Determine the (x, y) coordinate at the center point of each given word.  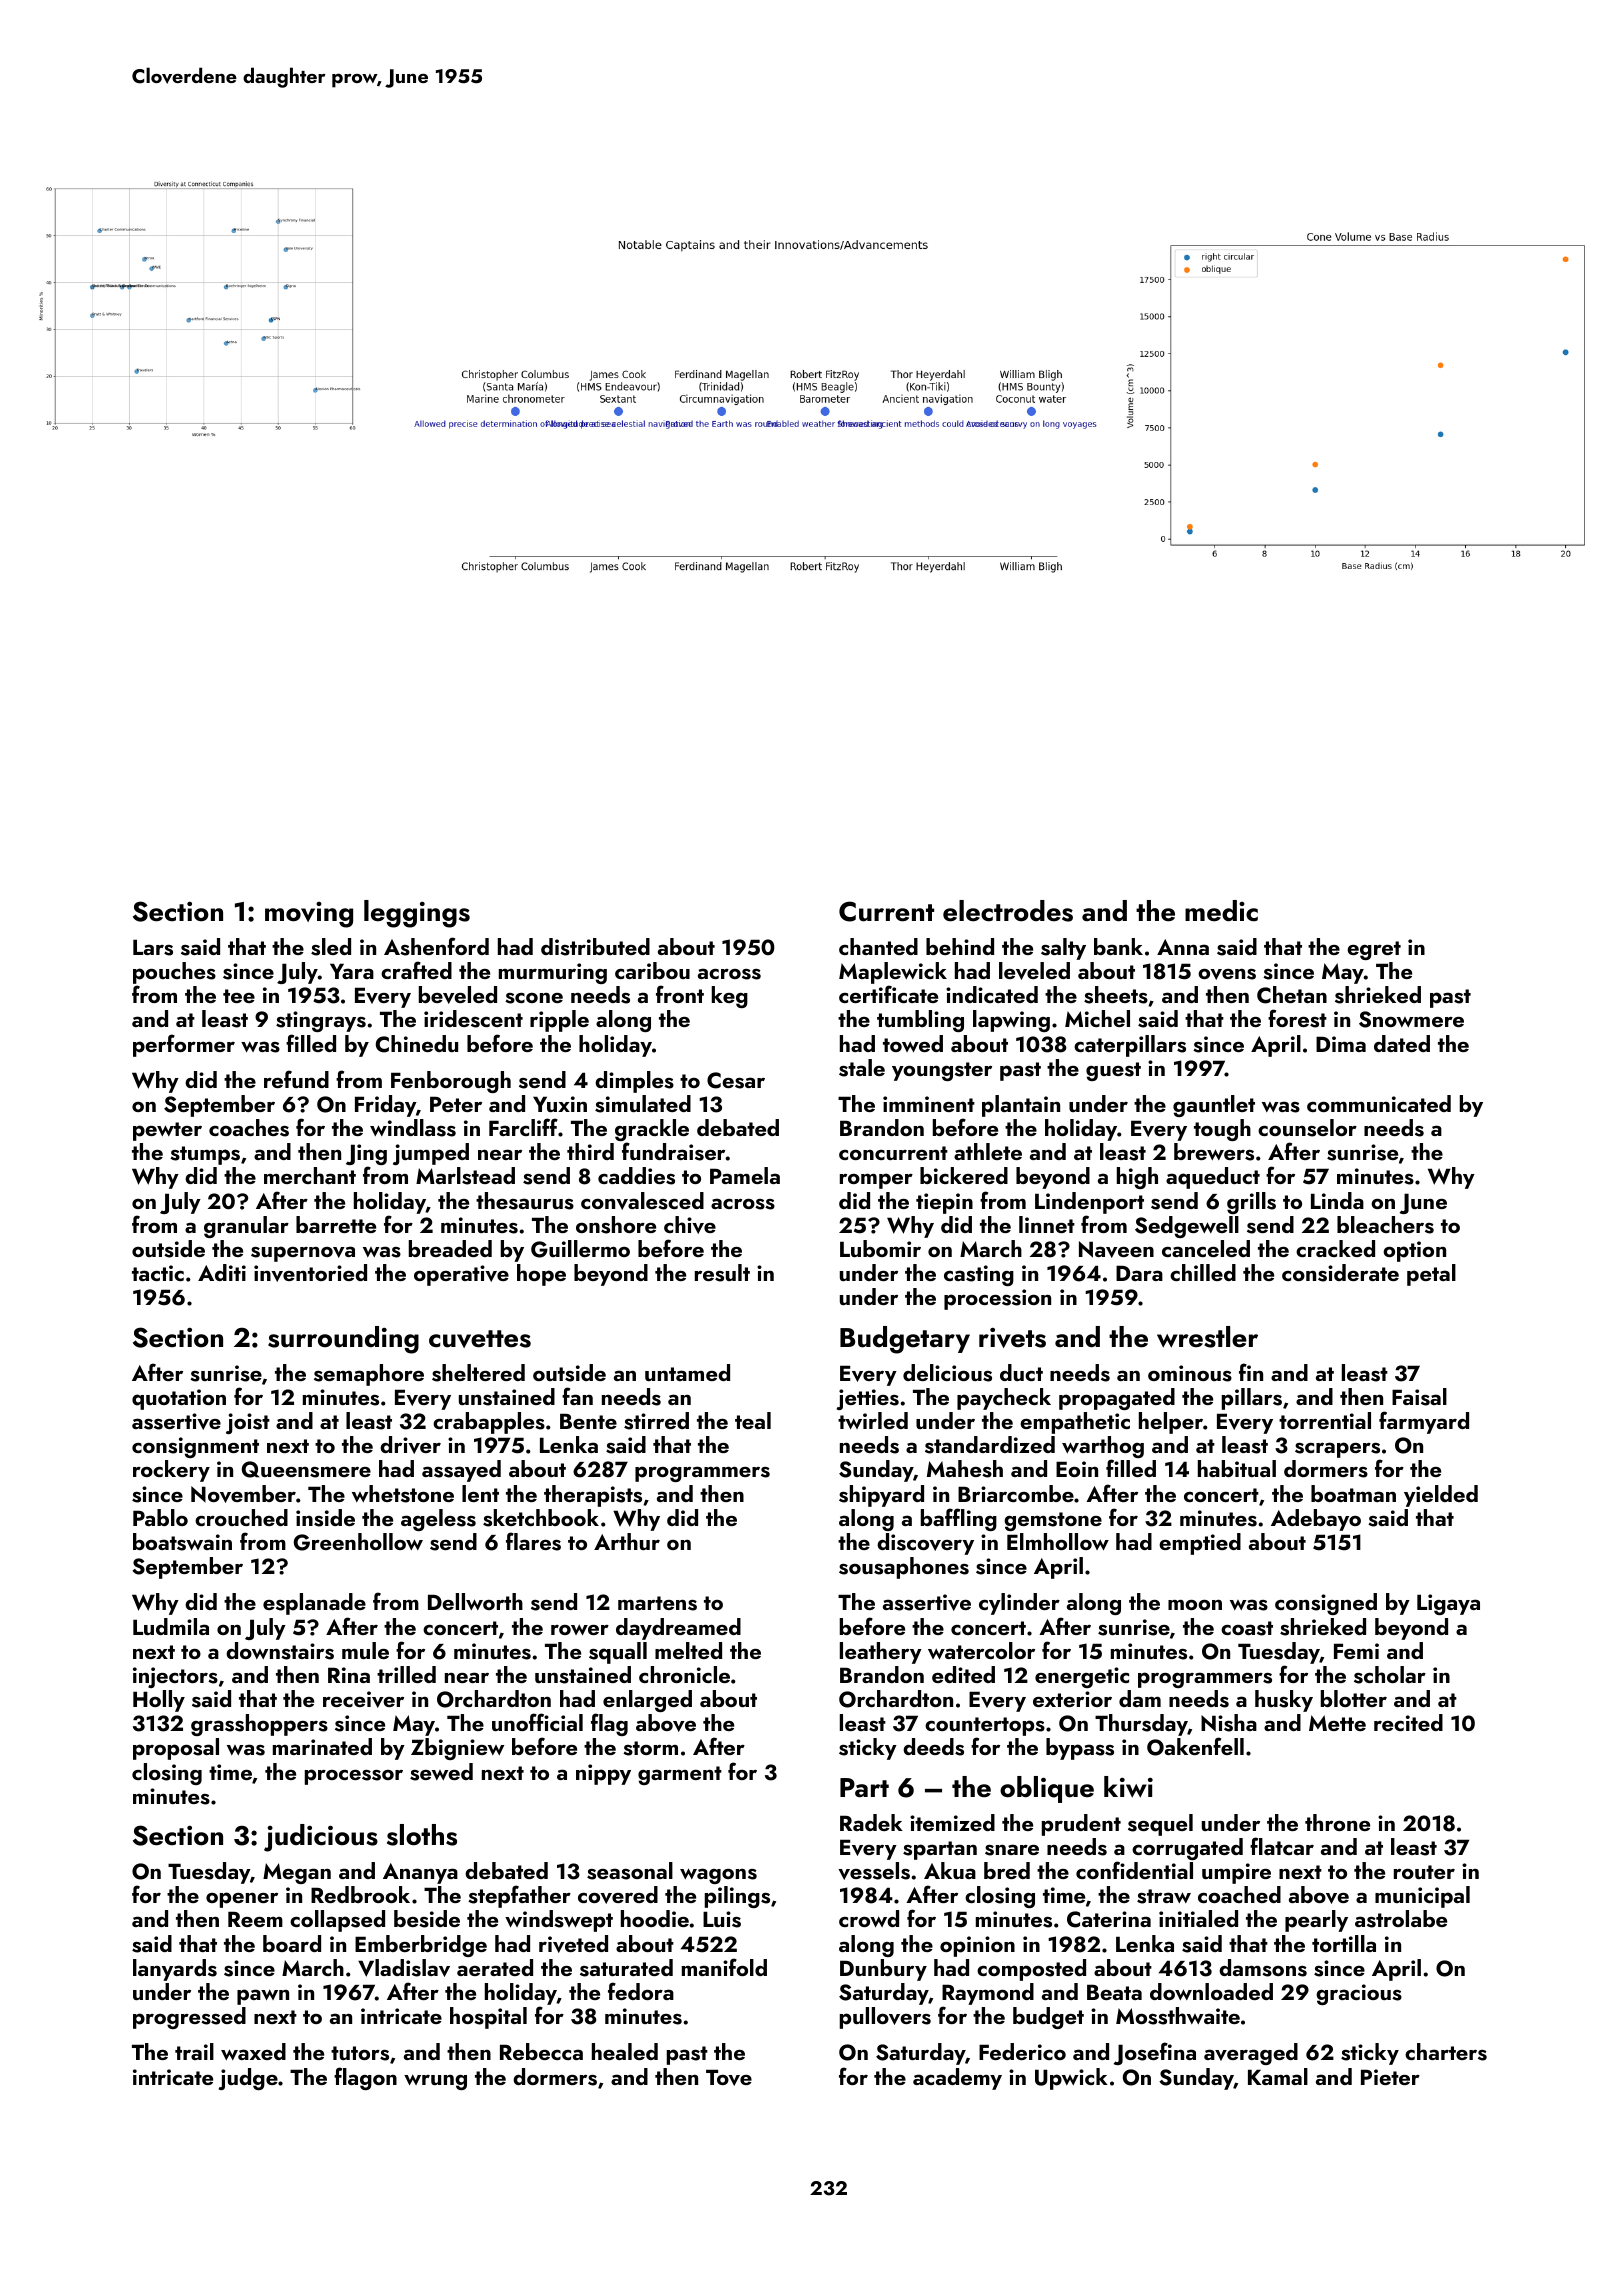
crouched (241, 1517)
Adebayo (1316, 1520)
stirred (656, 1421)
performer (184, 1045)
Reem (255, 1919)
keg (730, 997)
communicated (1379, 1103)
